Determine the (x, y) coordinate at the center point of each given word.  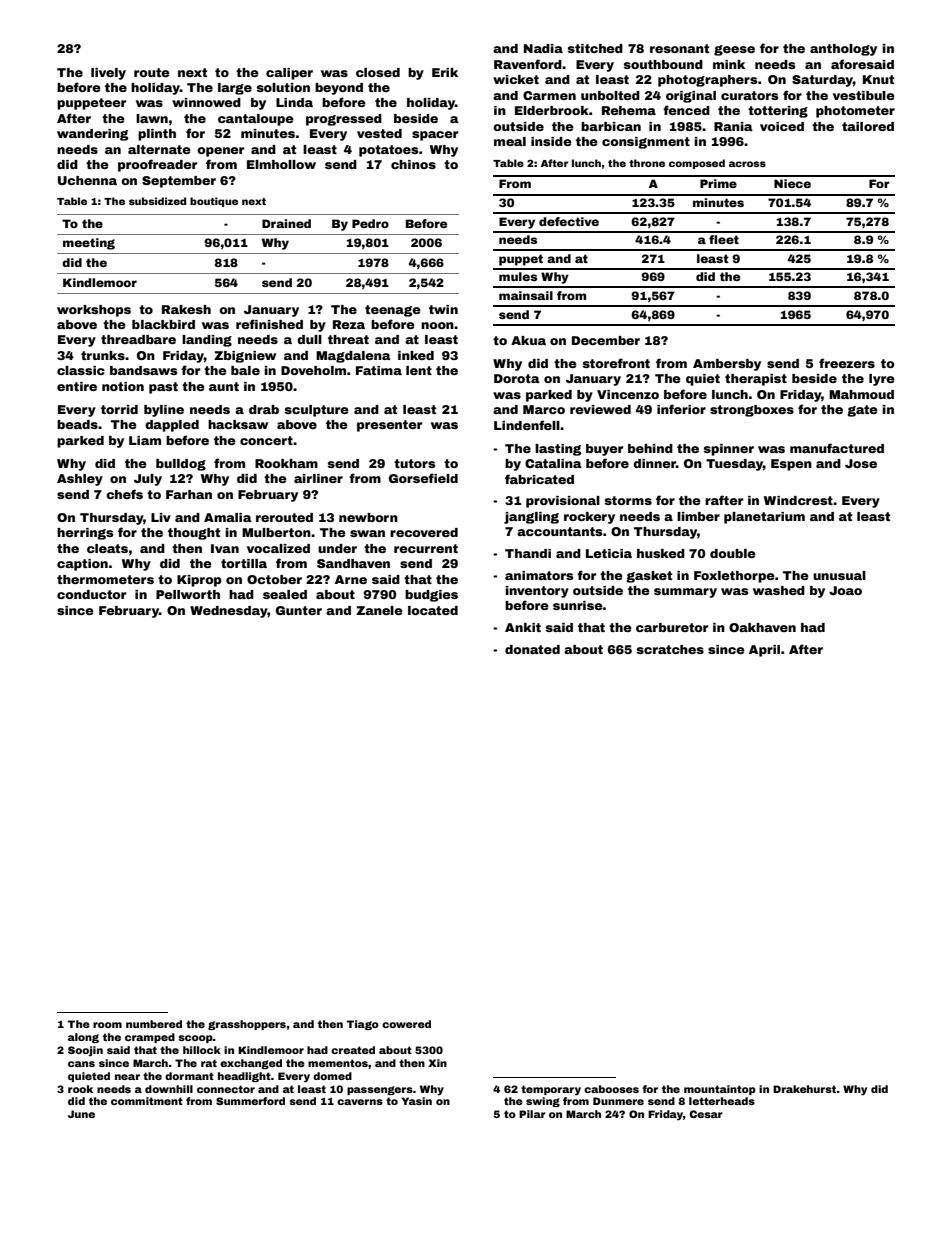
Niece (792, 183)
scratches (670, 649)
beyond (339, 89)
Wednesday (229, 612)
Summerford (250, 1101)
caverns (360, 1102)
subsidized (157, 201)
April (764, 651)
